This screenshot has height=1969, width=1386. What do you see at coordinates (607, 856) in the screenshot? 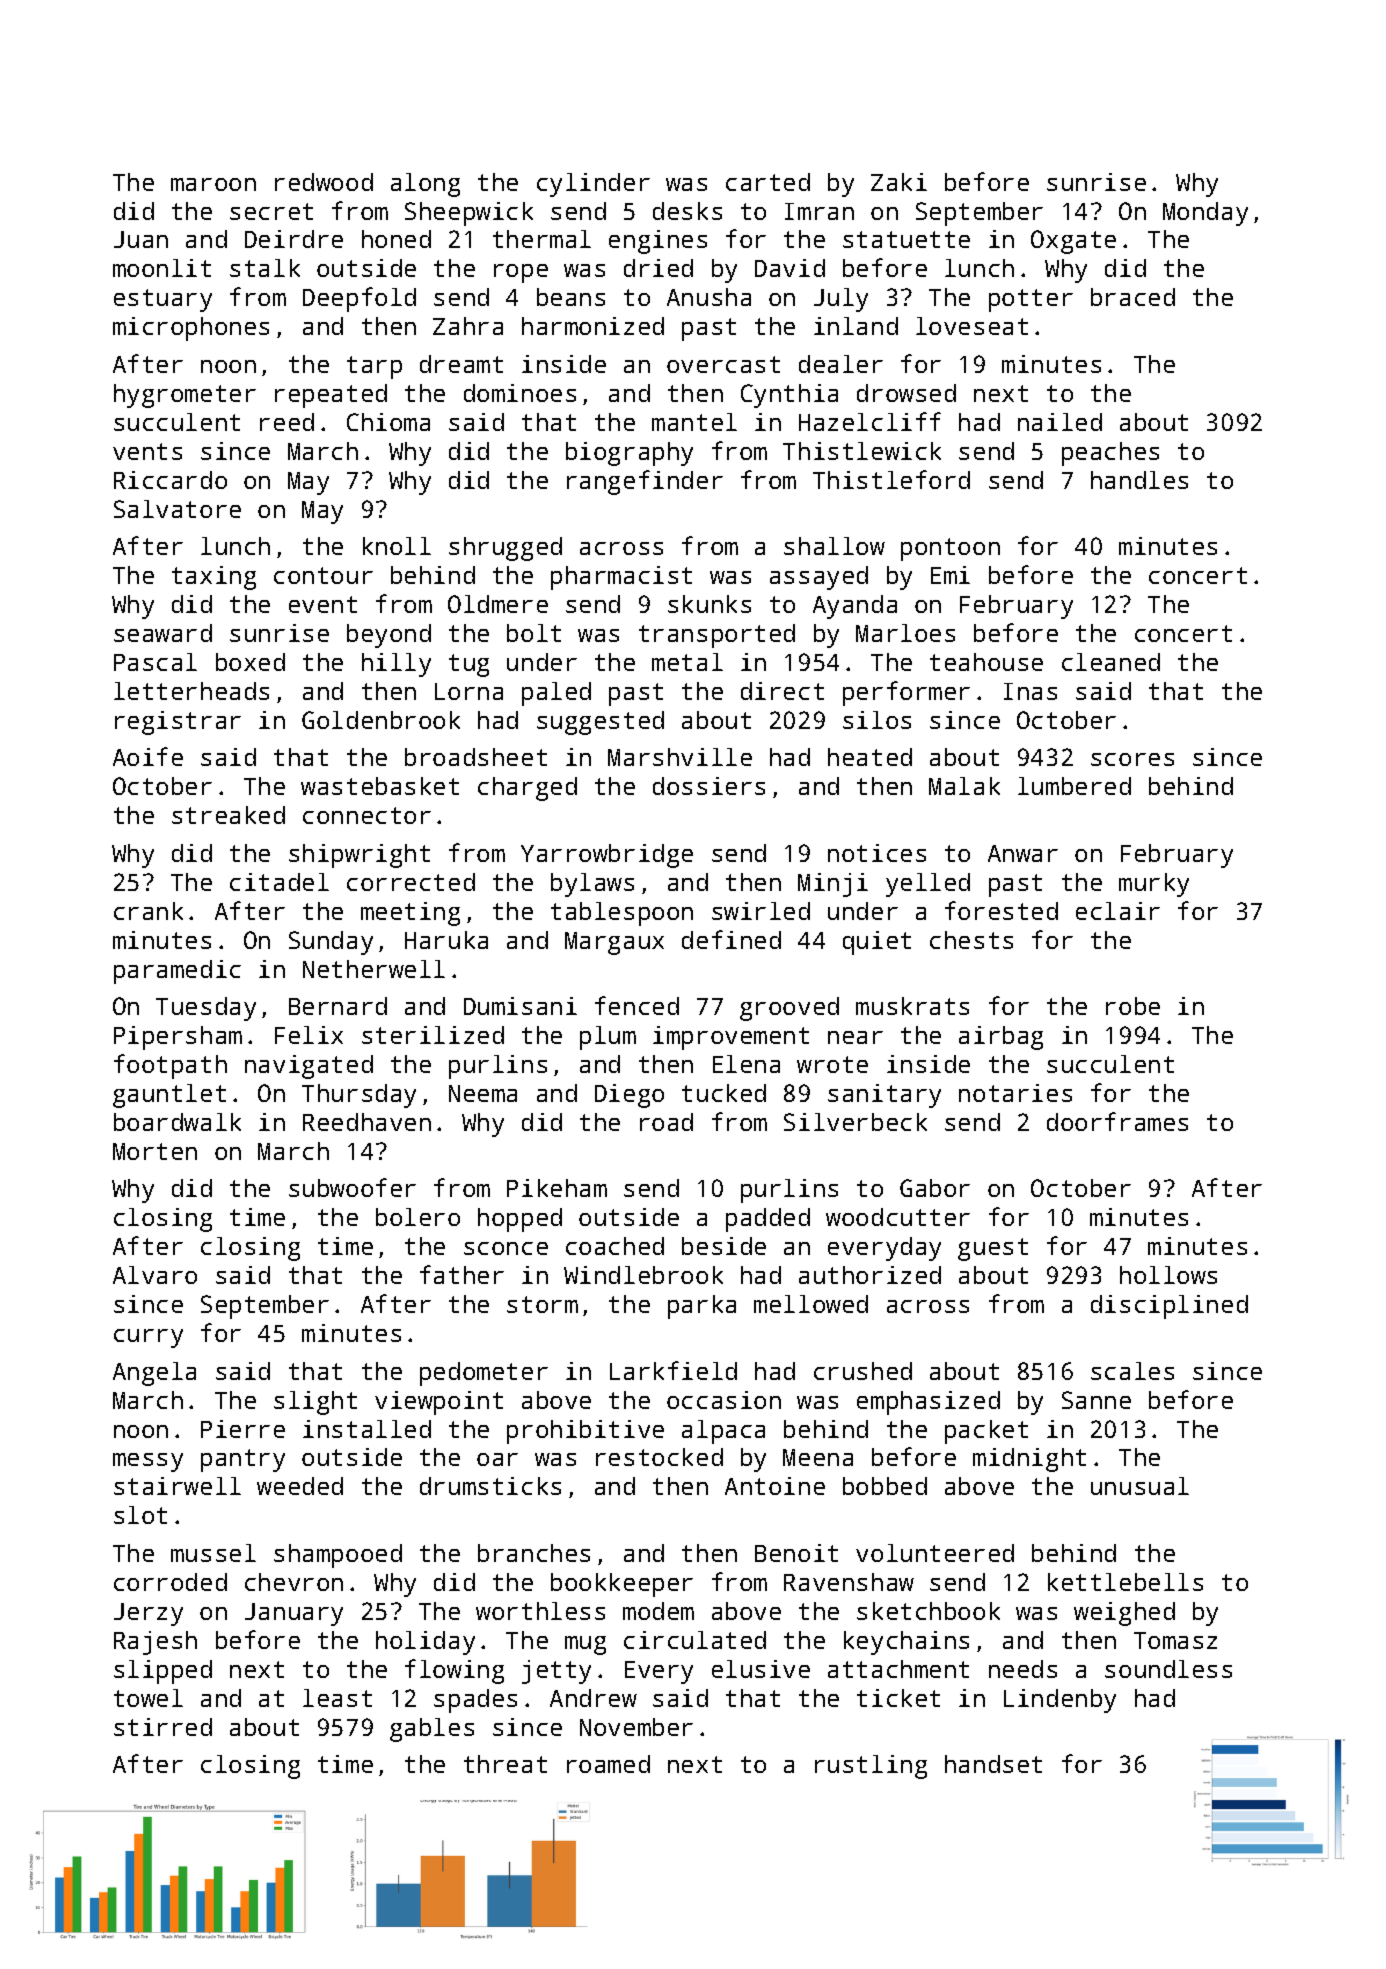
I see `Yarrowbridge` at bounding box center [607, 856].
